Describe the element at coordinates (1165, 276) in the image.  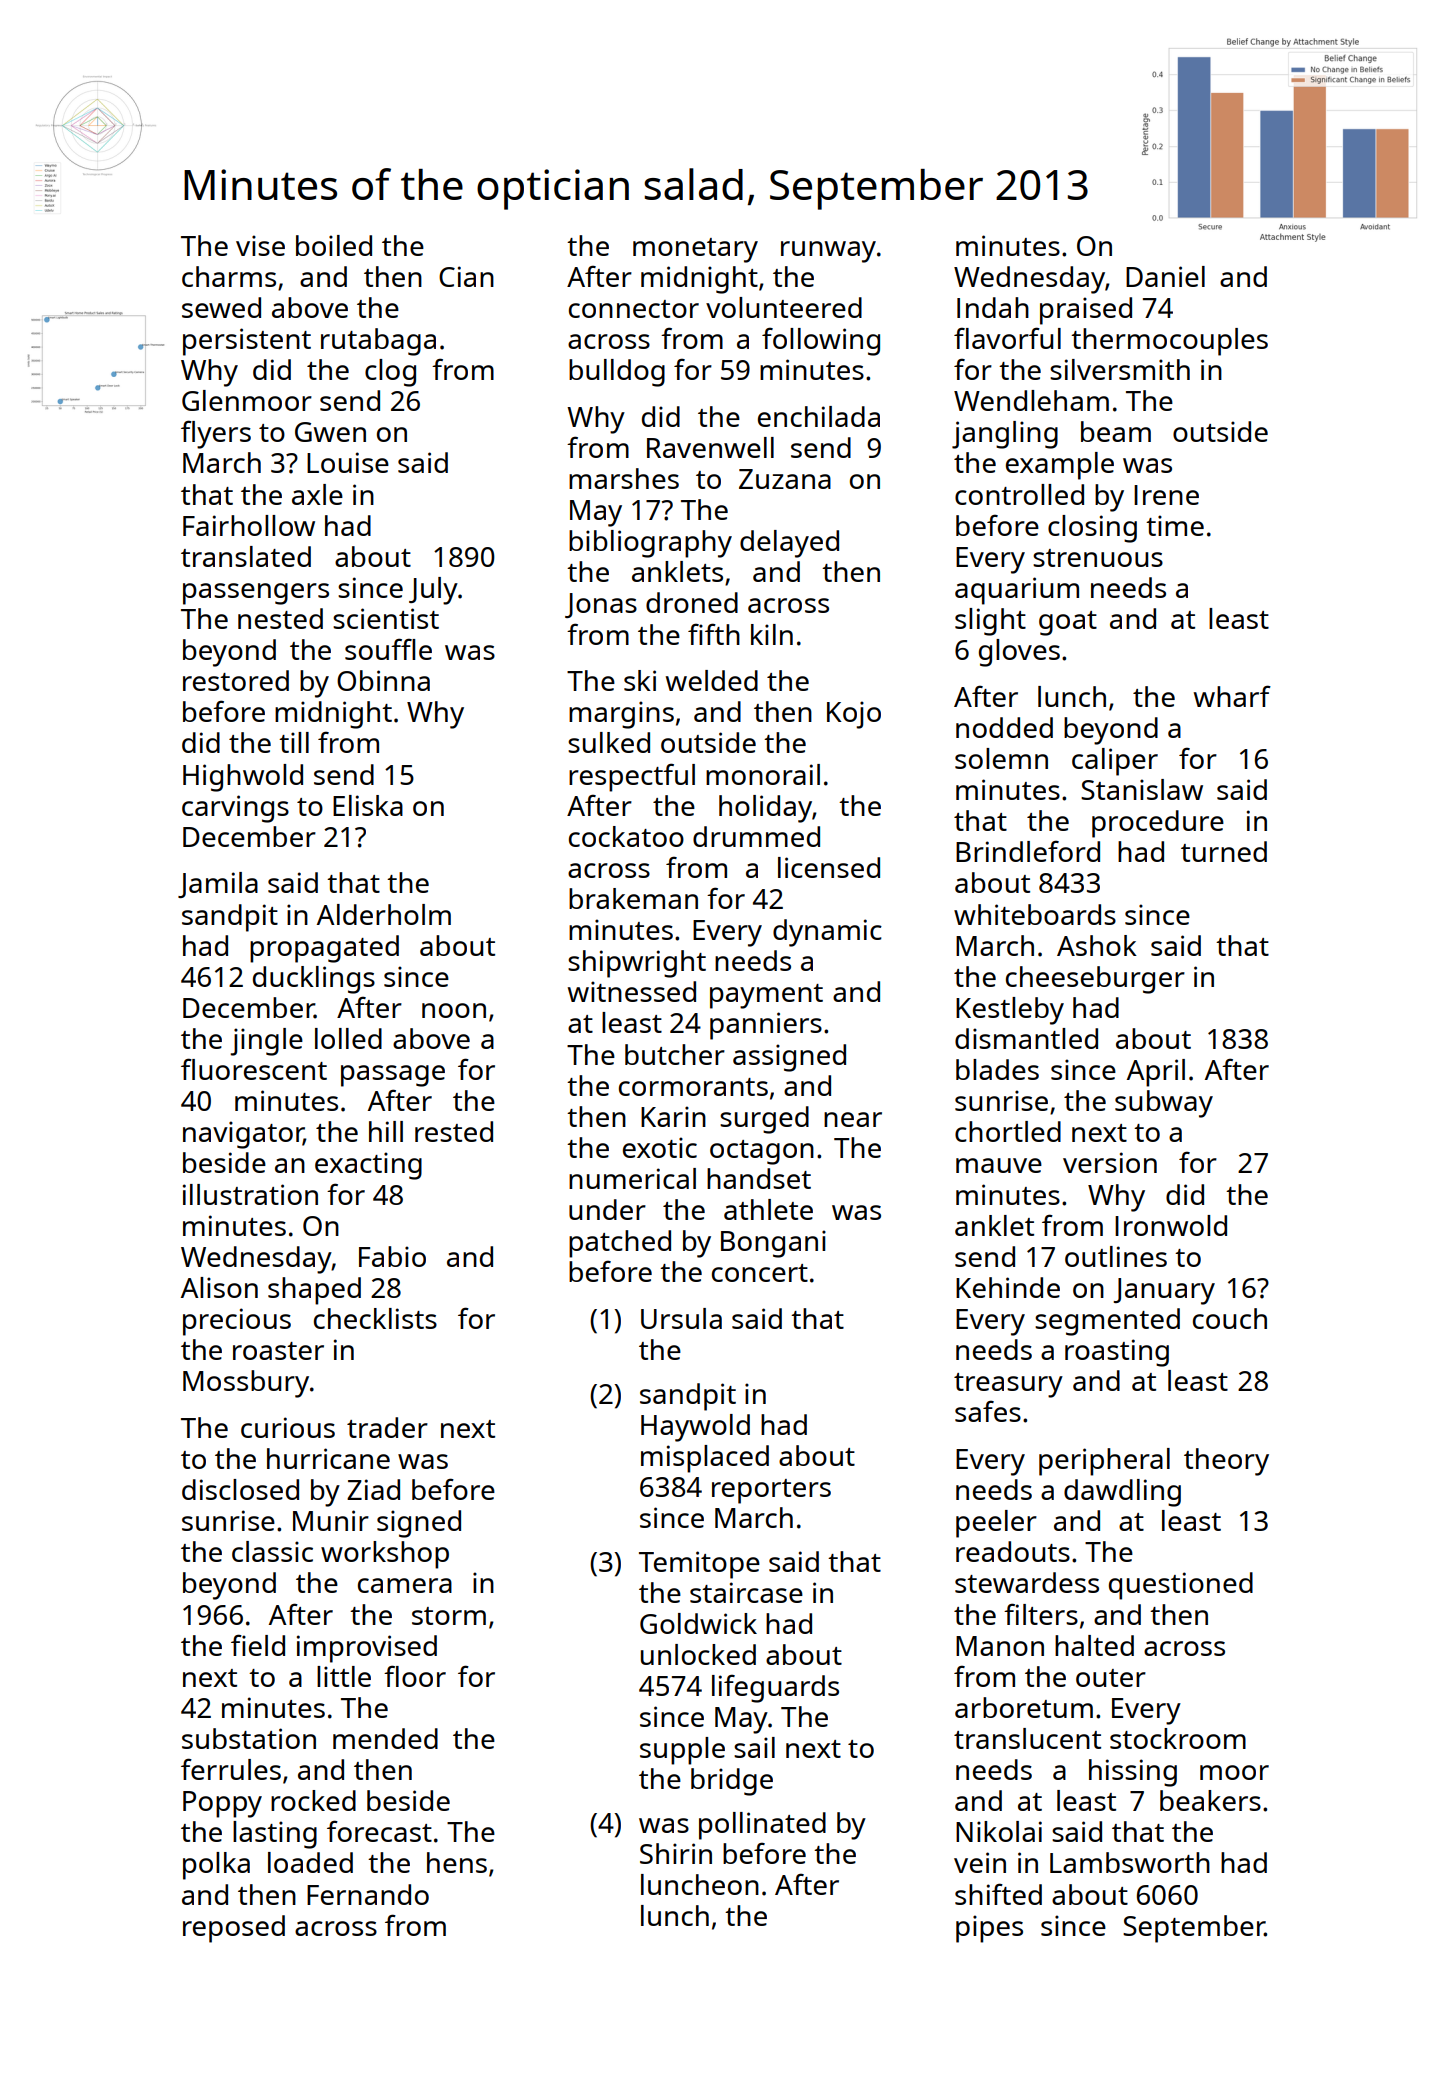
I see `Daniel` at that location.
